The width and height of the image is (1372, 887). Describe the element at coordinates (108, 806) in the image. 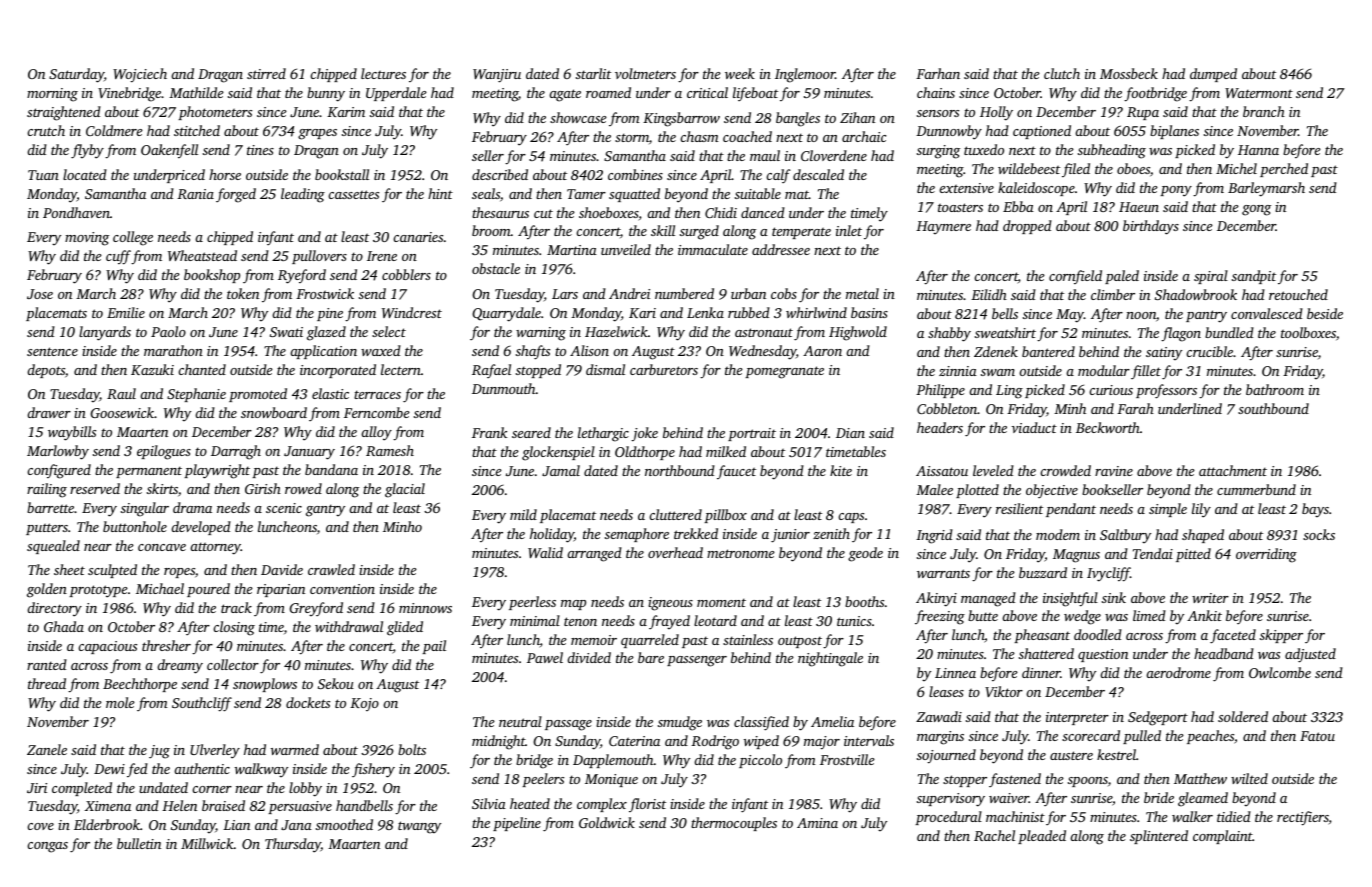

I see `Ximena` at that location.
